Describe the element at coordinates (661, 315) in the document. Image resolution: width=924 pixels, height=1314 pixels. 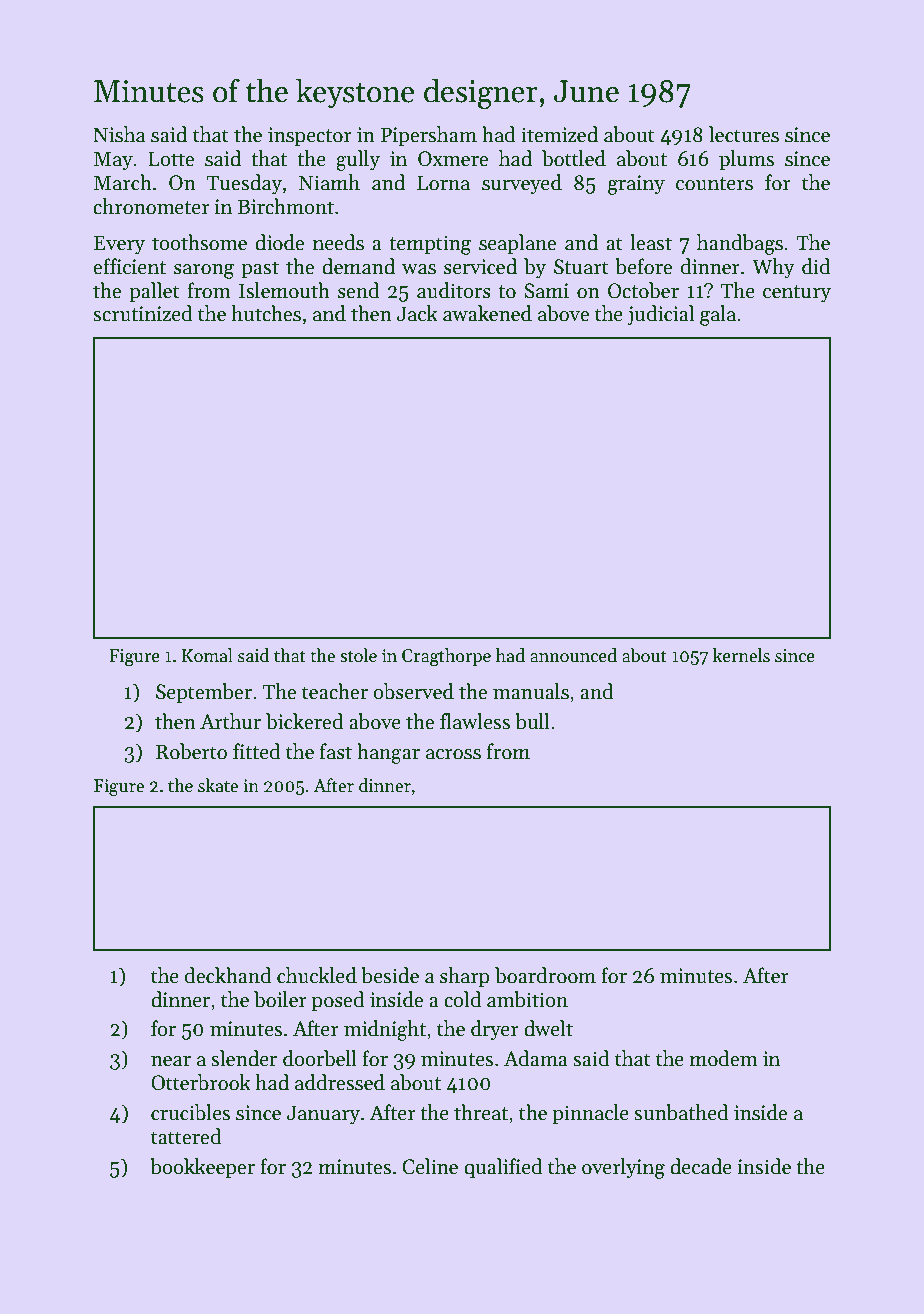
I see `judicial` at that location.
